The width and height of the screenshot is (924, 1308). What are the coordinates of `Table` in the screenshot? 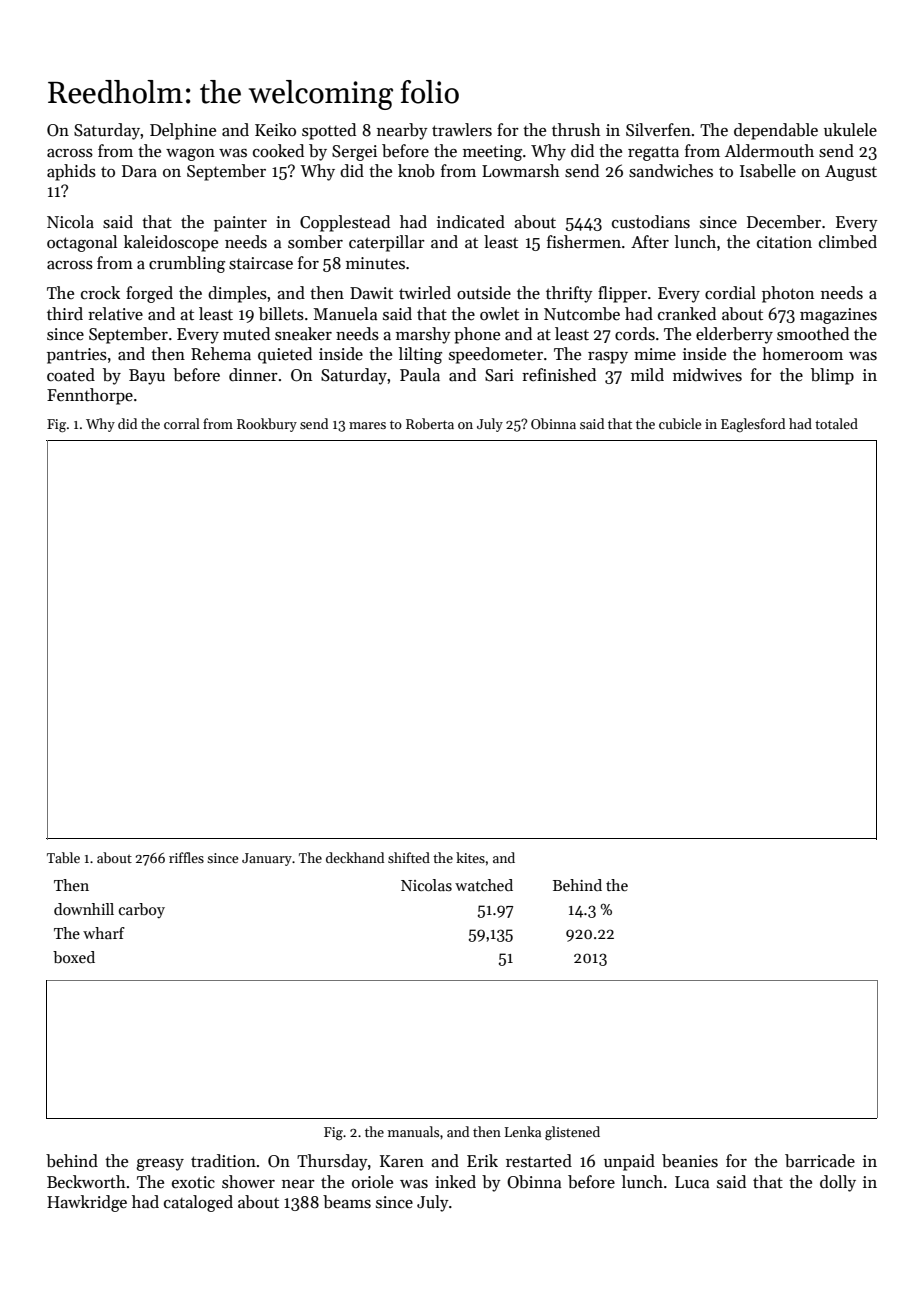 It's located at (63, 857).
